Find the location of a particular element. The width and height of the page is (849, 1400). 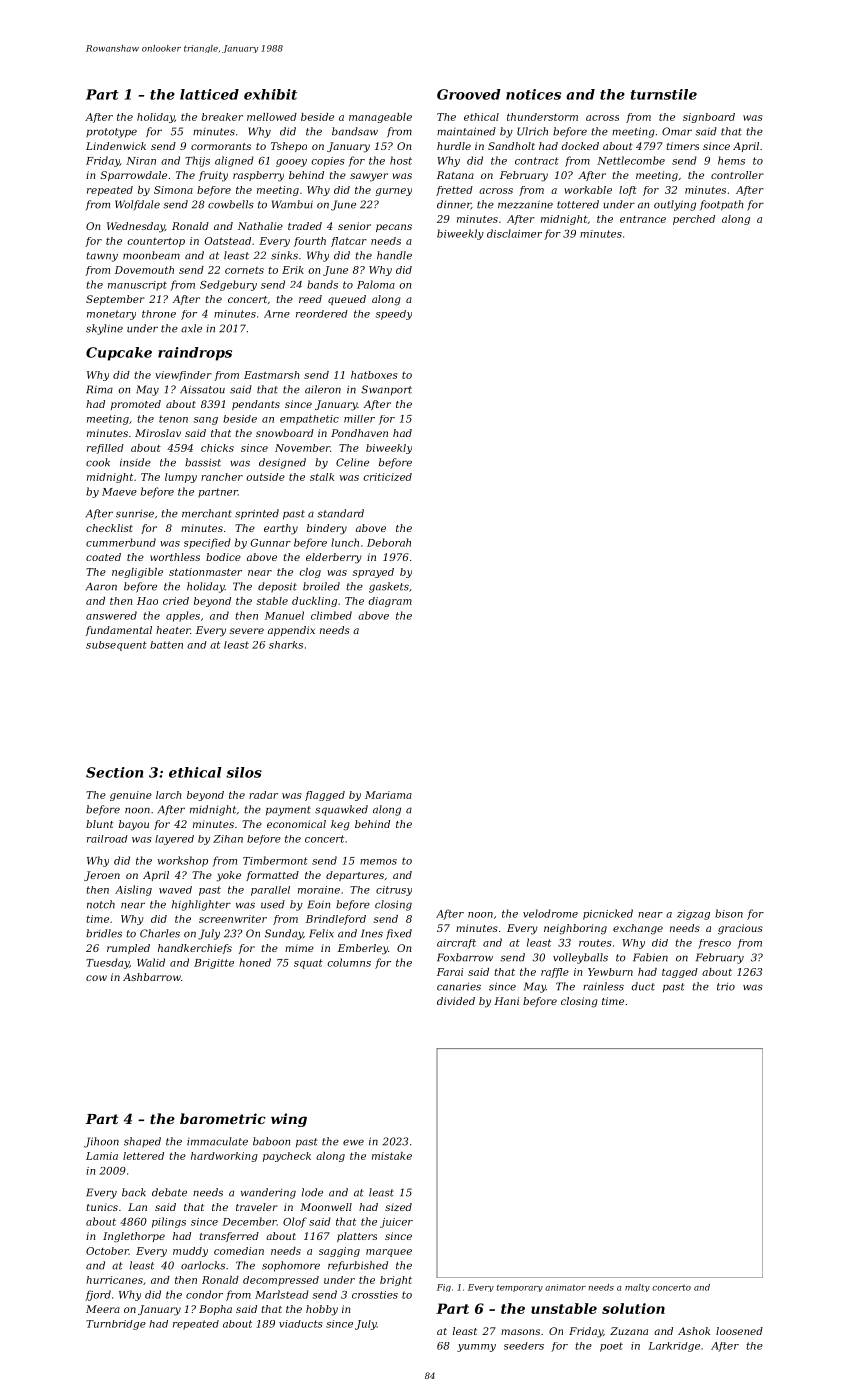

moraine is located at coordinates (319, 890).
